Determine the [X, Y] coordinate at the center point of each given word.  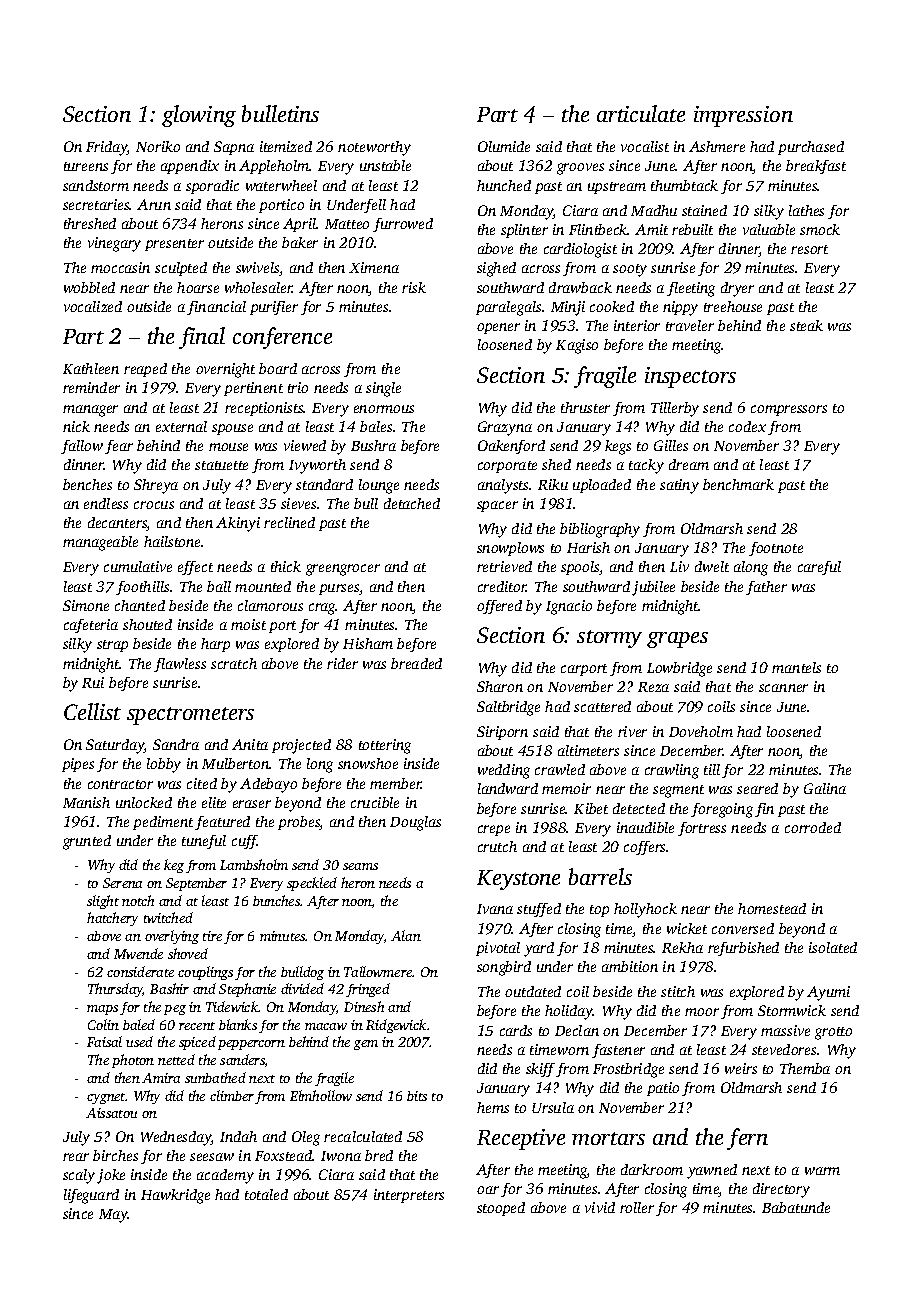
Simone [86, 605]
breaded [416, 663]
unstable [385, 165]
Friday [107, 148]
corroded [813, 827]
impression [743, 116]
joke [111, 1176]
